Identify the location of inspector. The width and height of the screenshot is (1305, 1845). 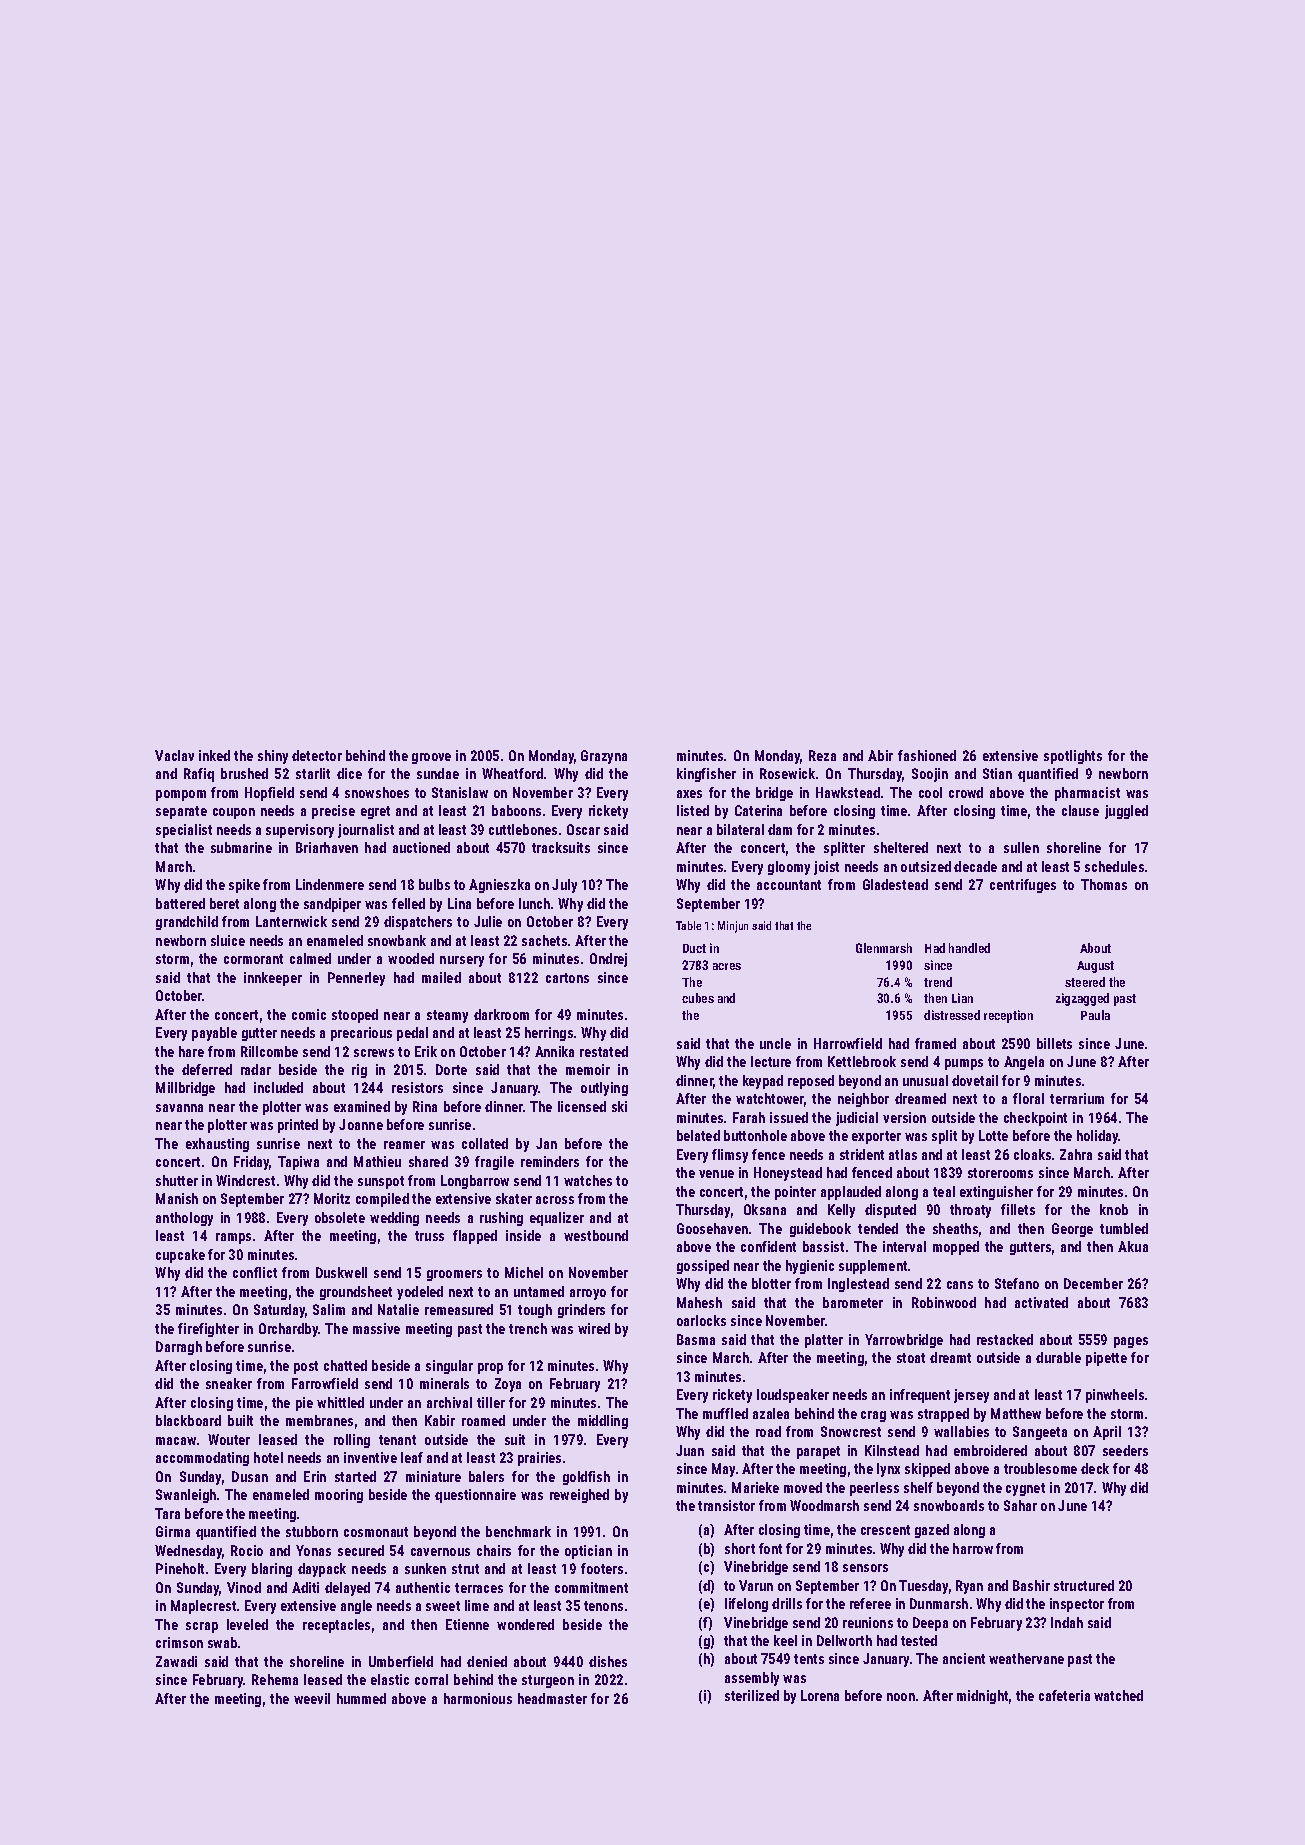
(1077, 1605).
